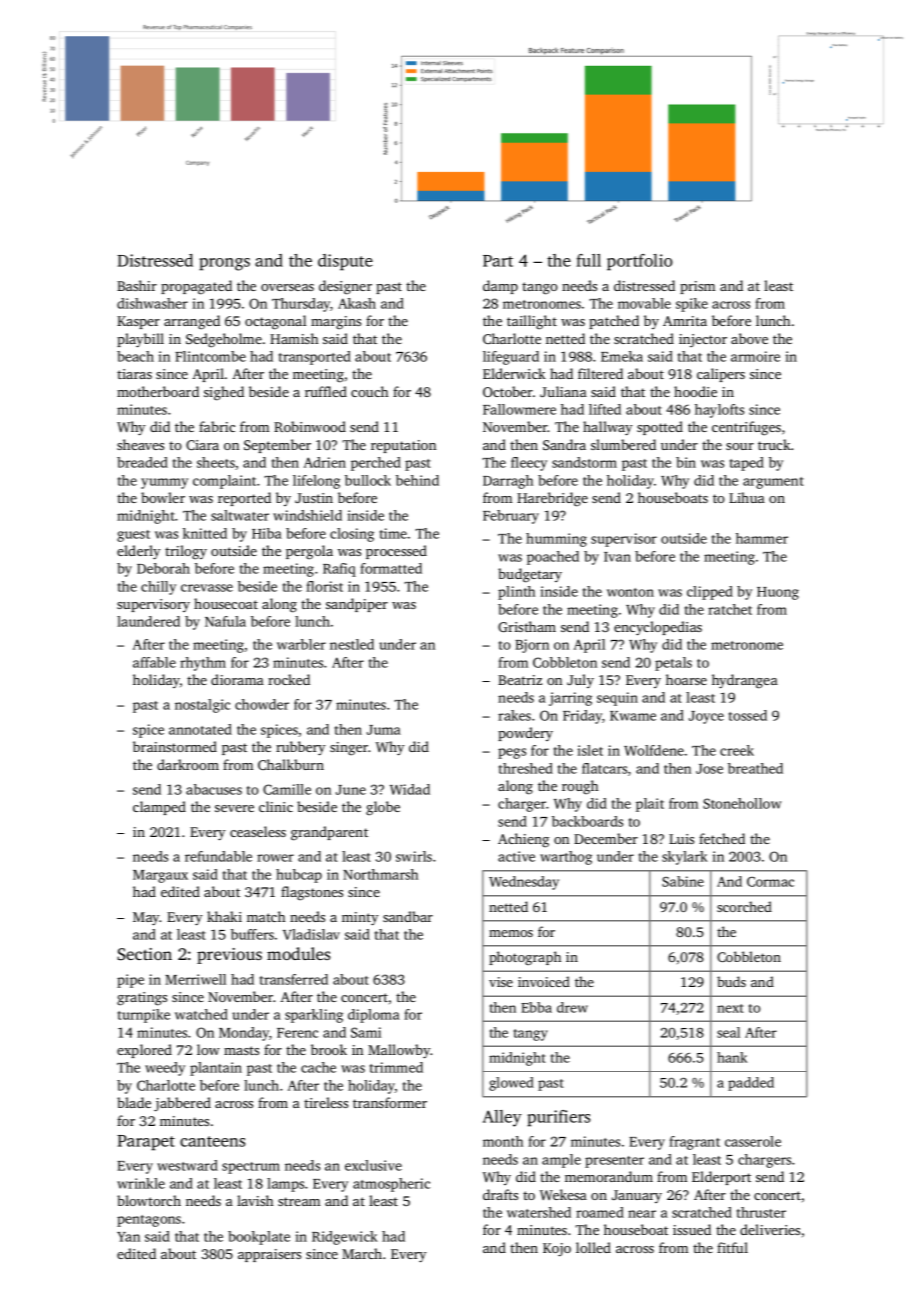  Describe the element at coordinates (128, 1237) in the screenshot. I see `Yan` at that location.
